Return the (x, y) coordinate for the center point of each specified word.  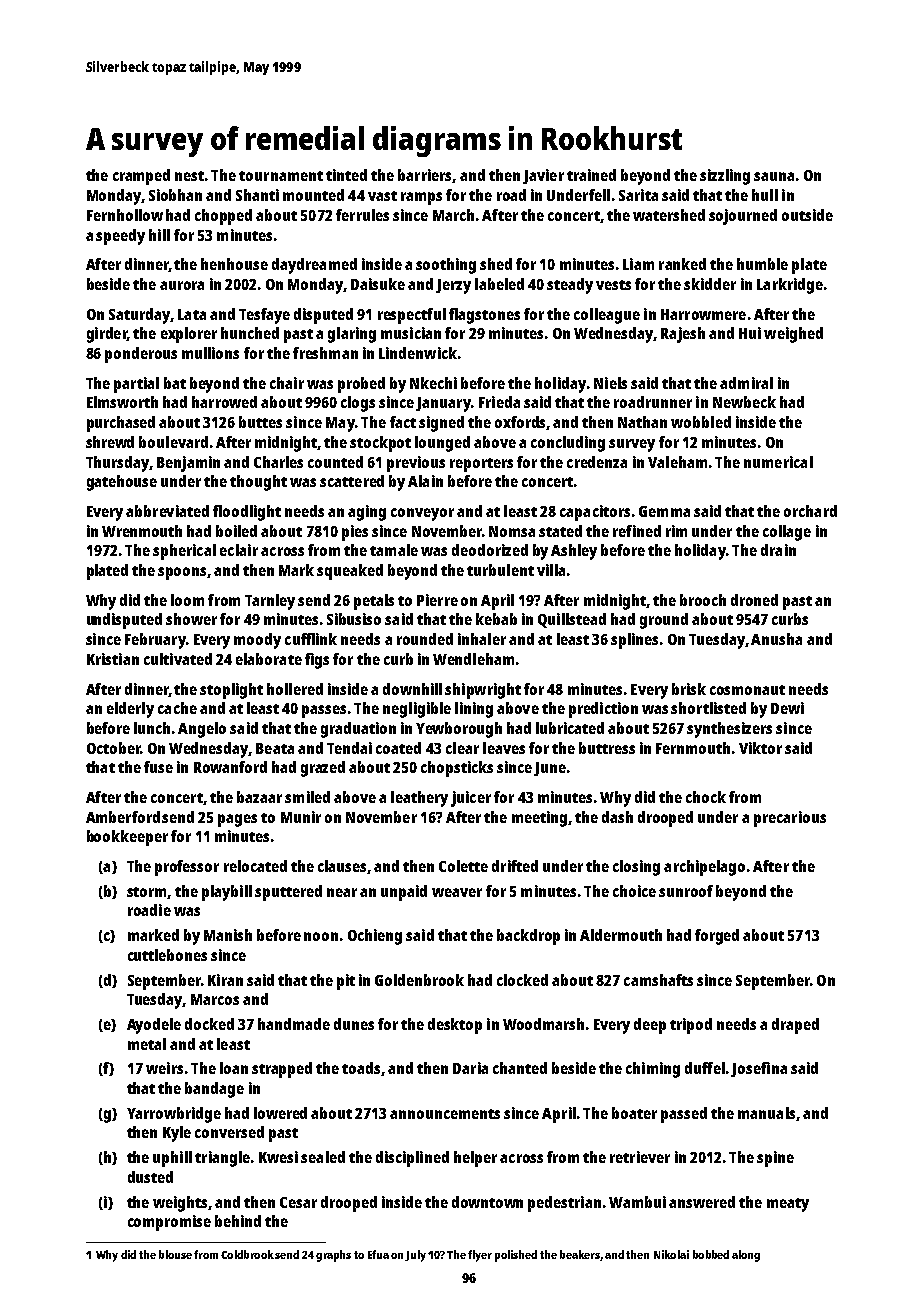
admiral (746, 383)
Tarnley (270, 602)
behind (238, 1221)
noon (321, 936)
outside (807, 215)
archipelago (704, 868)
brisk (689, 689)
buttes (260, 422)
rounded (425, 639)
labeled (499, 284)
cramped (141, 177)
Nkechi (433, 383)
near (342, 892)
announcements (445, 1114)
